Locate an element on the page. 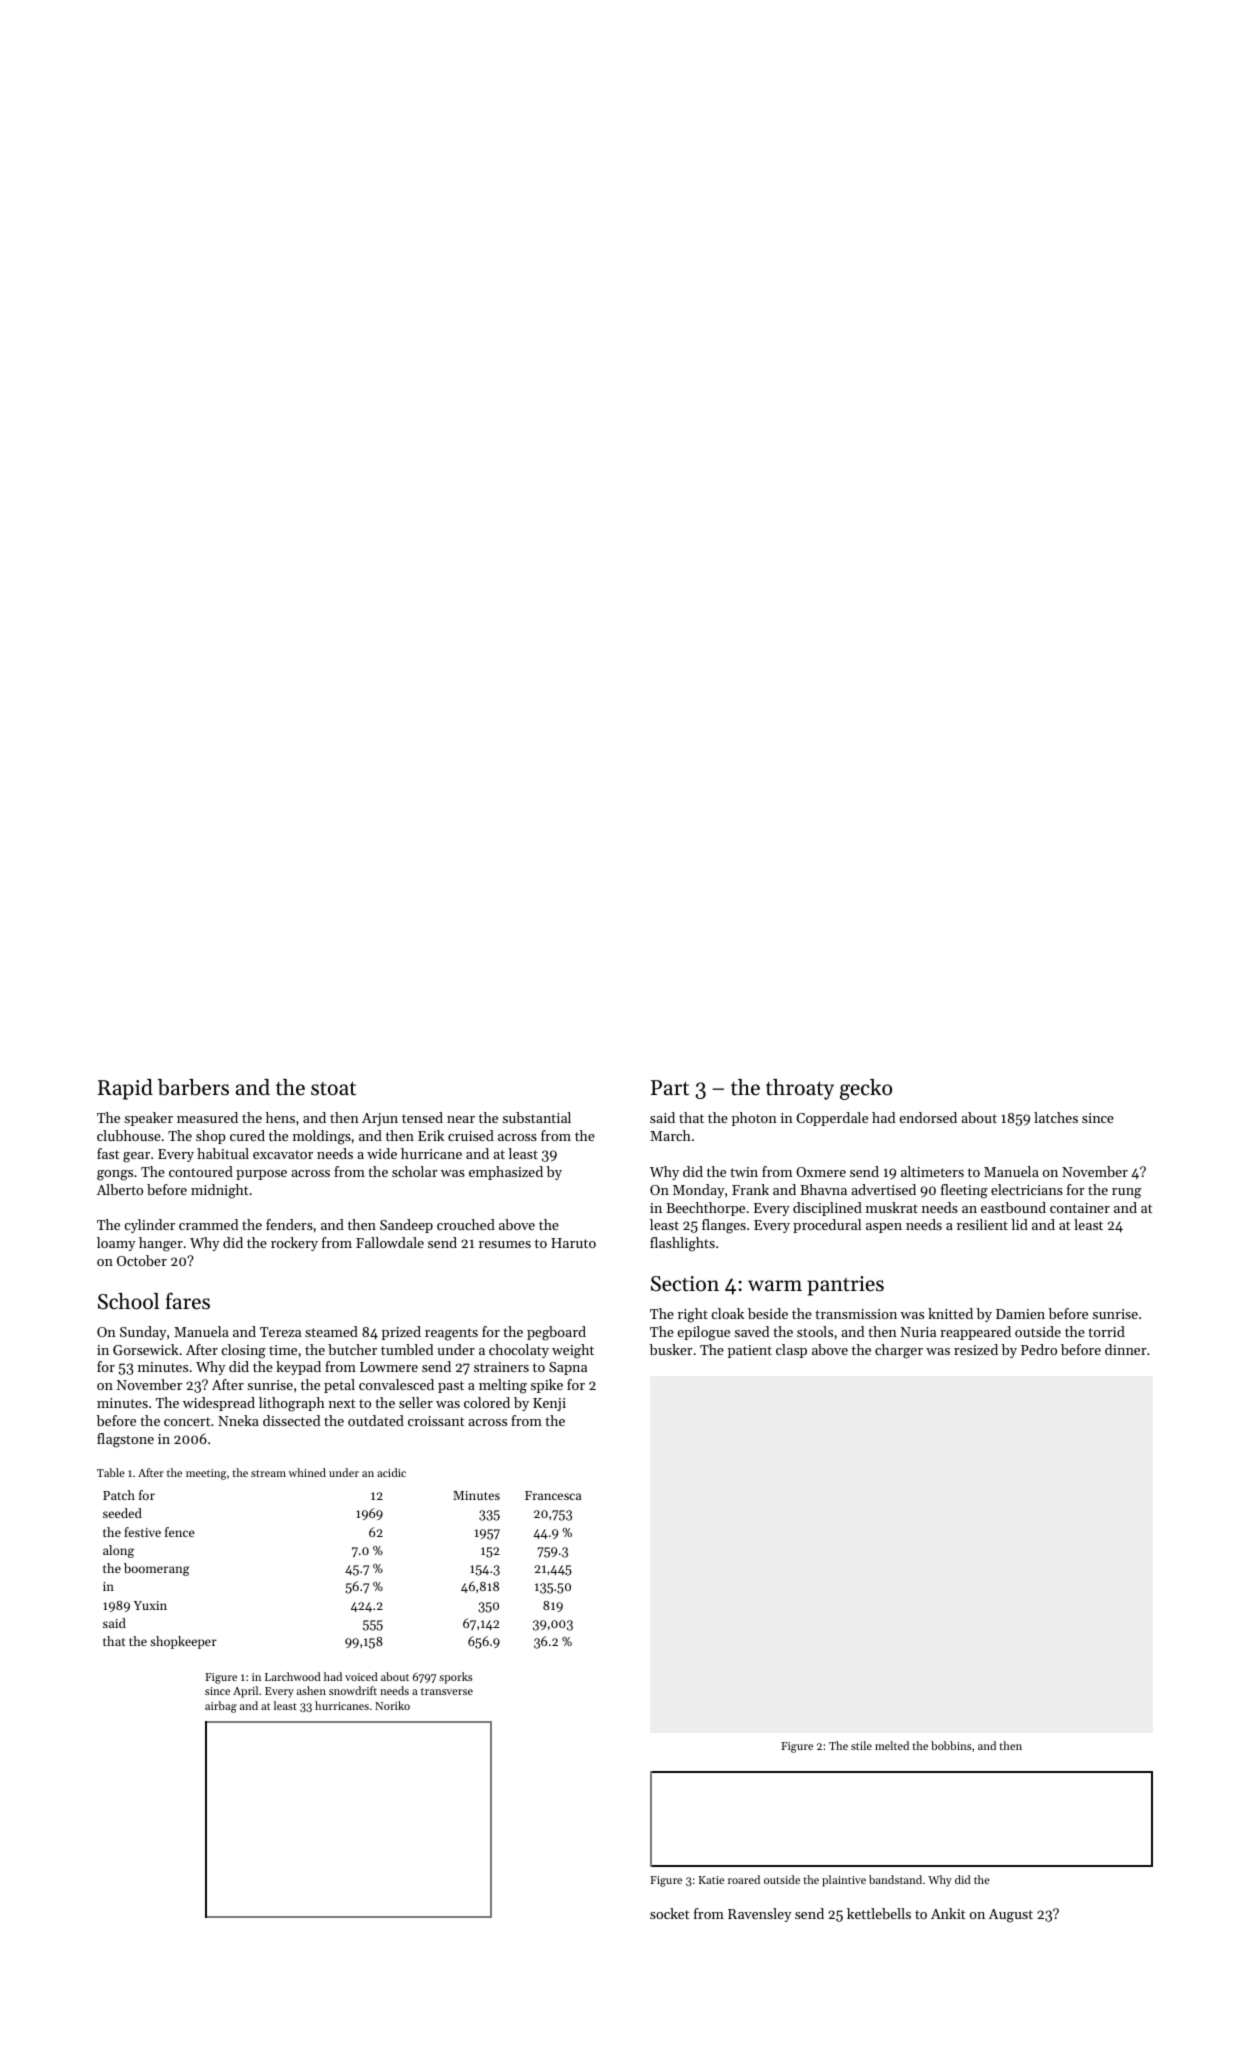  gecko is located at coordinates (866, 1089).
